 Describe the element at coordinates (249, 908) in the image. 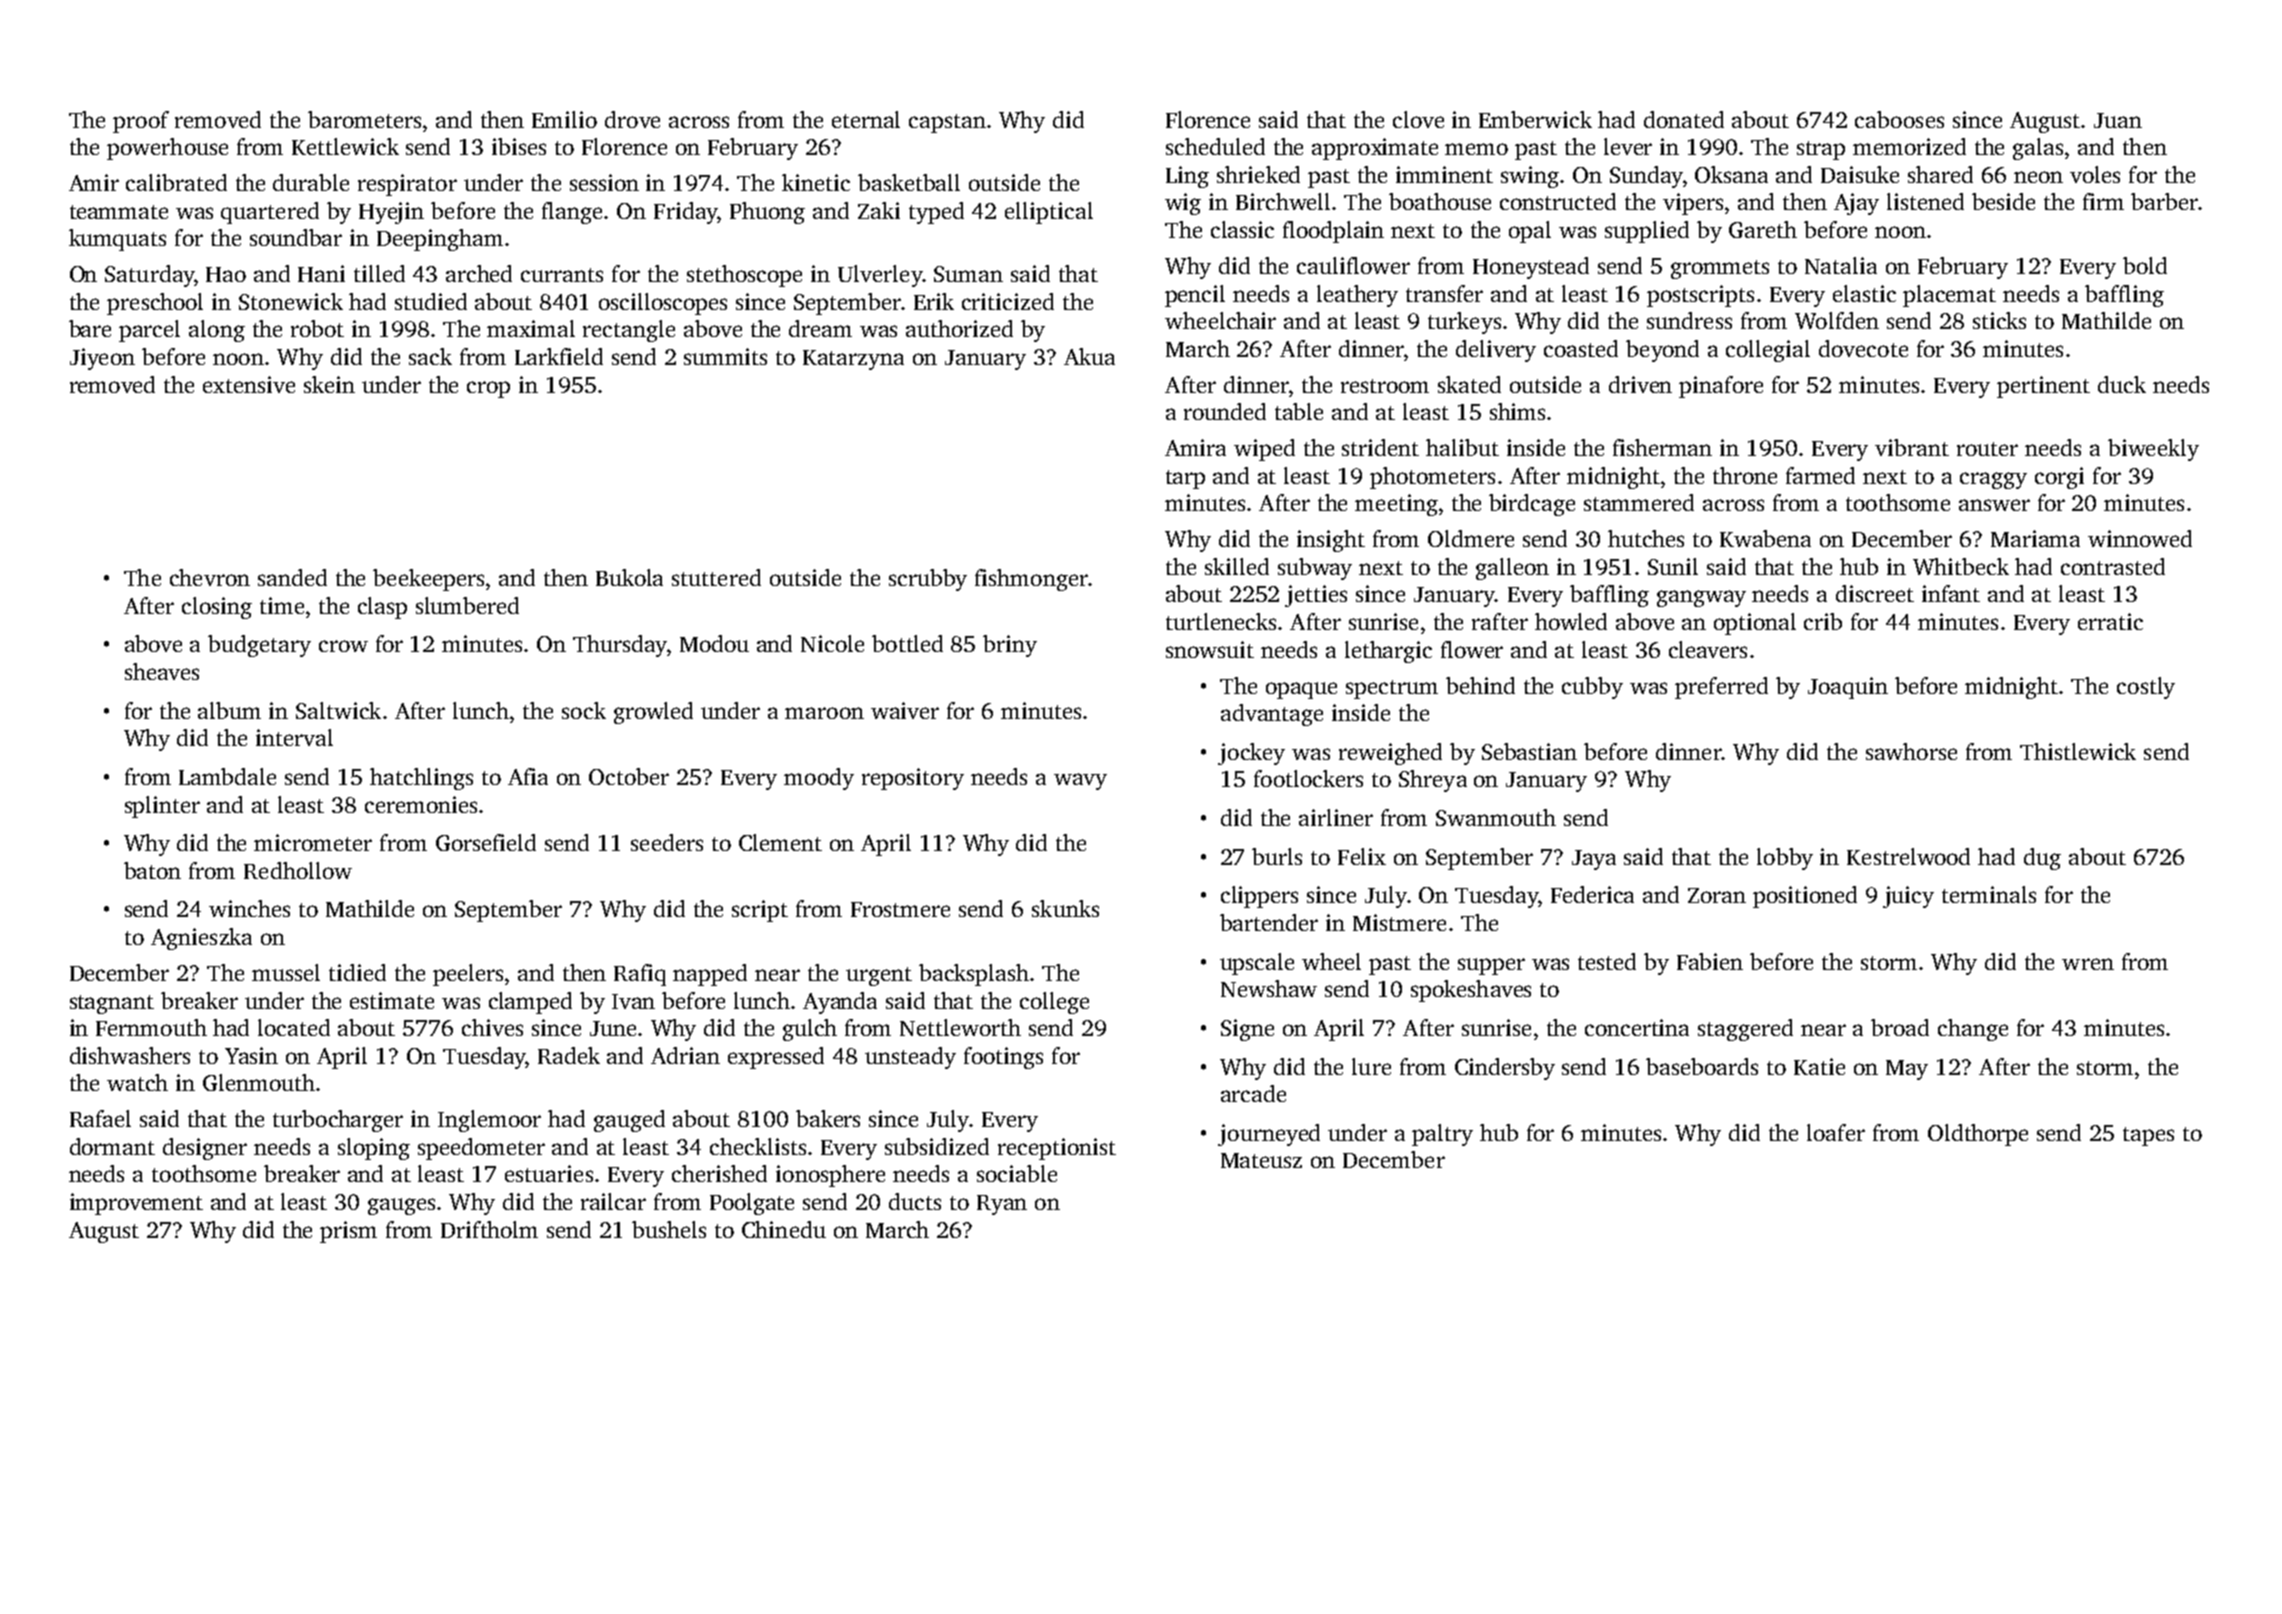

I see `winches` at that location.
